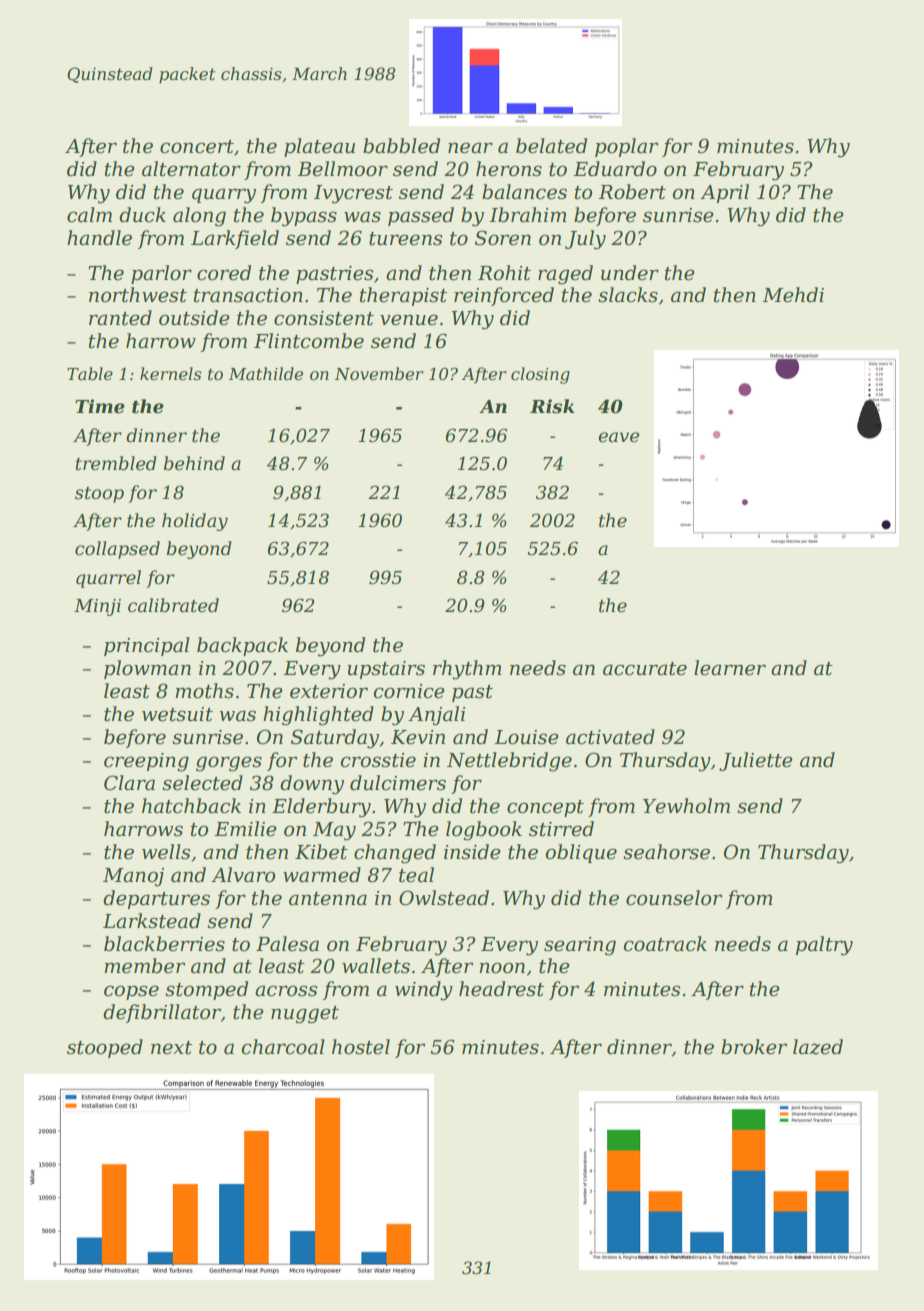  Describe the element at coordinates (229, 764) in the image. I see `gorges` at that location.
